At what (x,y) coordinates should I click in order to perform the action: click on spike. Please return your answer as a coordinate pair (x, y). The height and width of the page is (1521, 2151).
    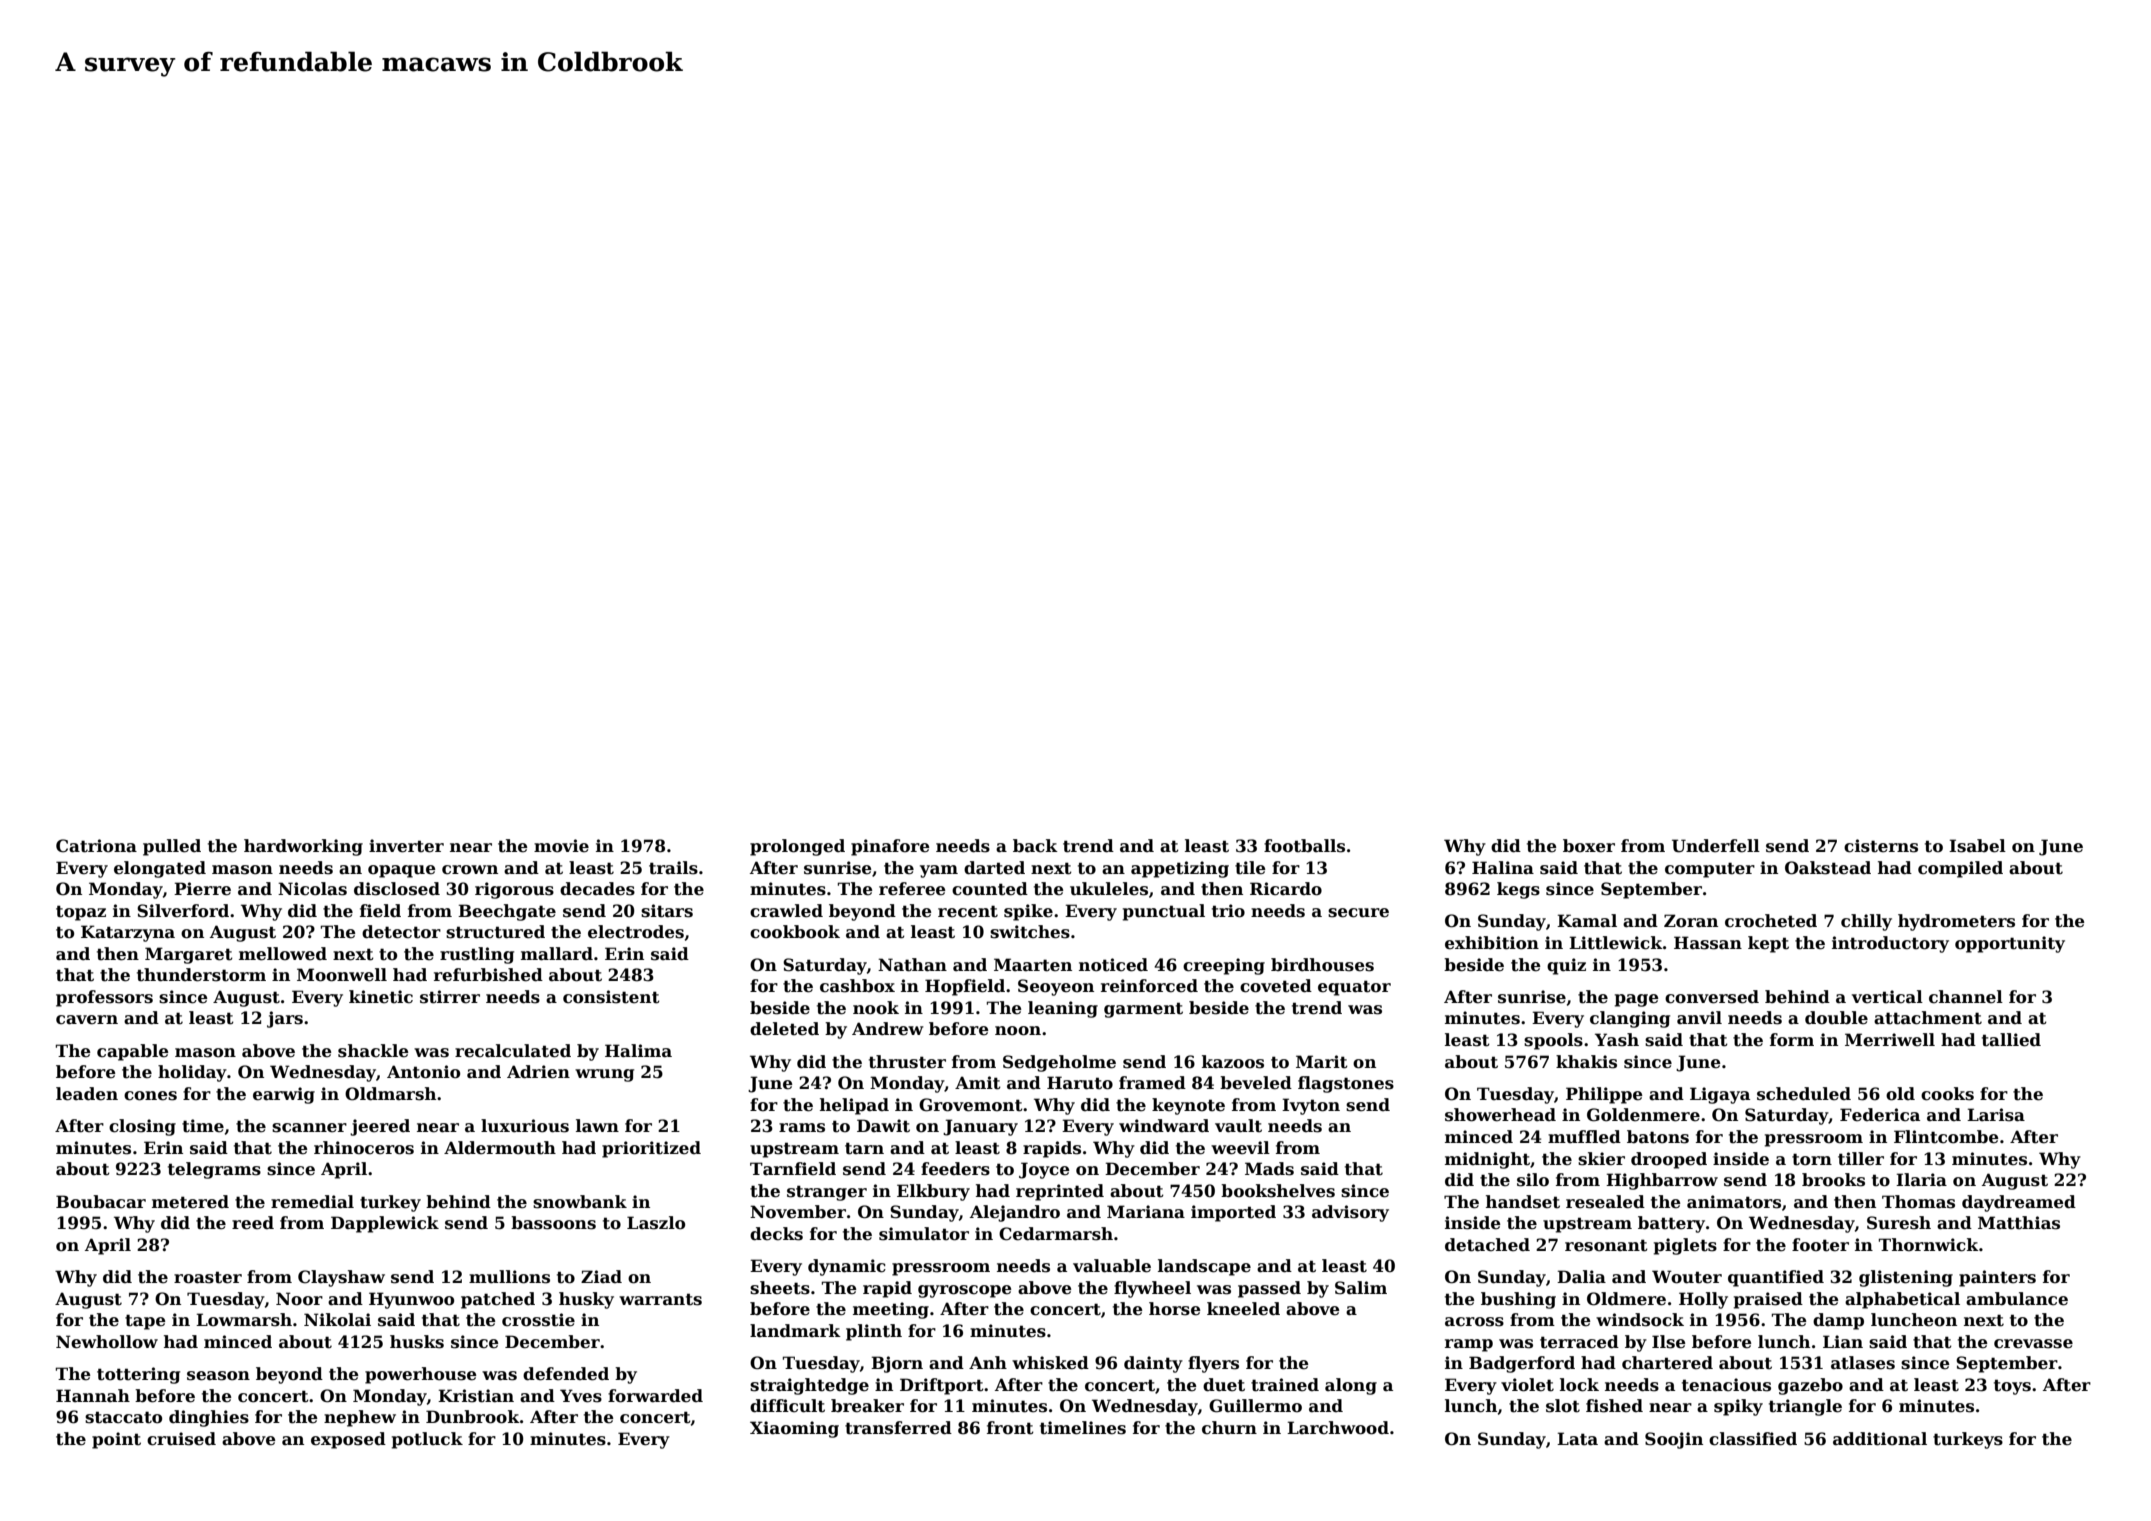
    Looking at the image, I should click on (1028, 912).
